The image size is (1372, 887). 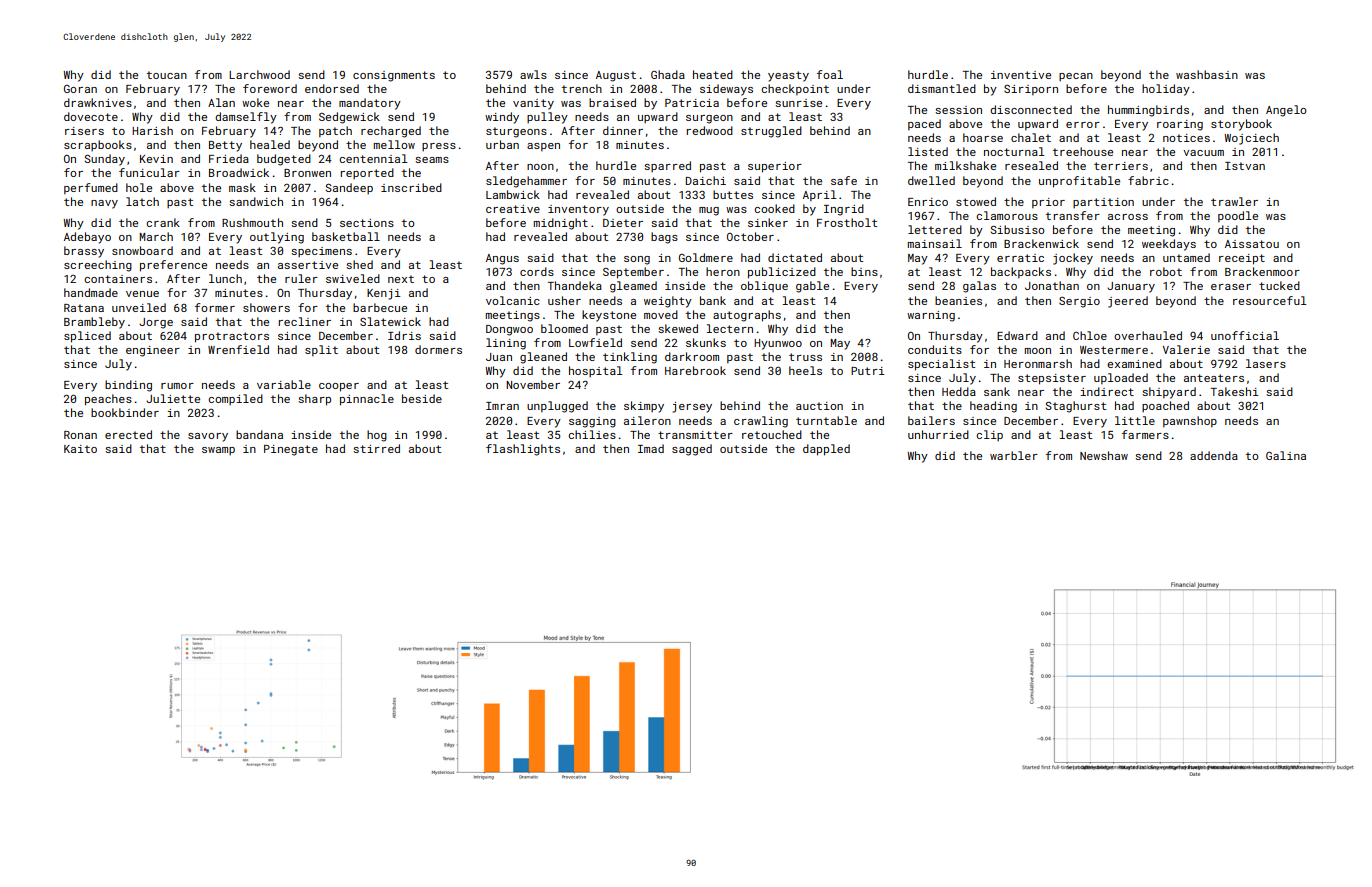 I want to click on awls, so click(x=533, y=74).
